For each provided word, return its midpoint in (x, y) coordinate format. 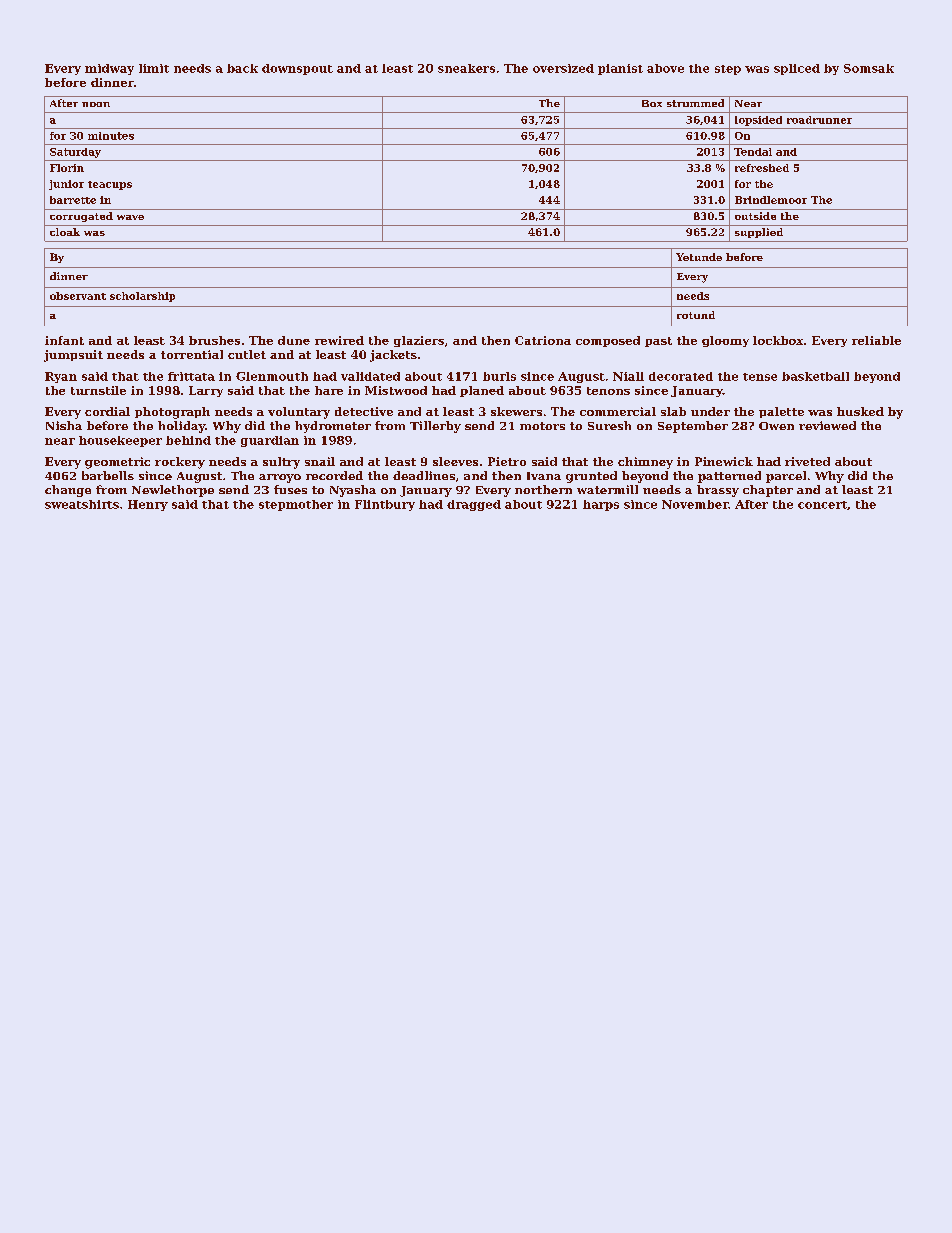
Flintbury (385, 505)
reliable (876, 340)
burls (499, 376)
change (68, 491)
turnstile (98, 390)
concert (822, 505)
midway (109, 69)
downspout (297, 69)
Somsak (869, 68)
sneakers (466, 68)
